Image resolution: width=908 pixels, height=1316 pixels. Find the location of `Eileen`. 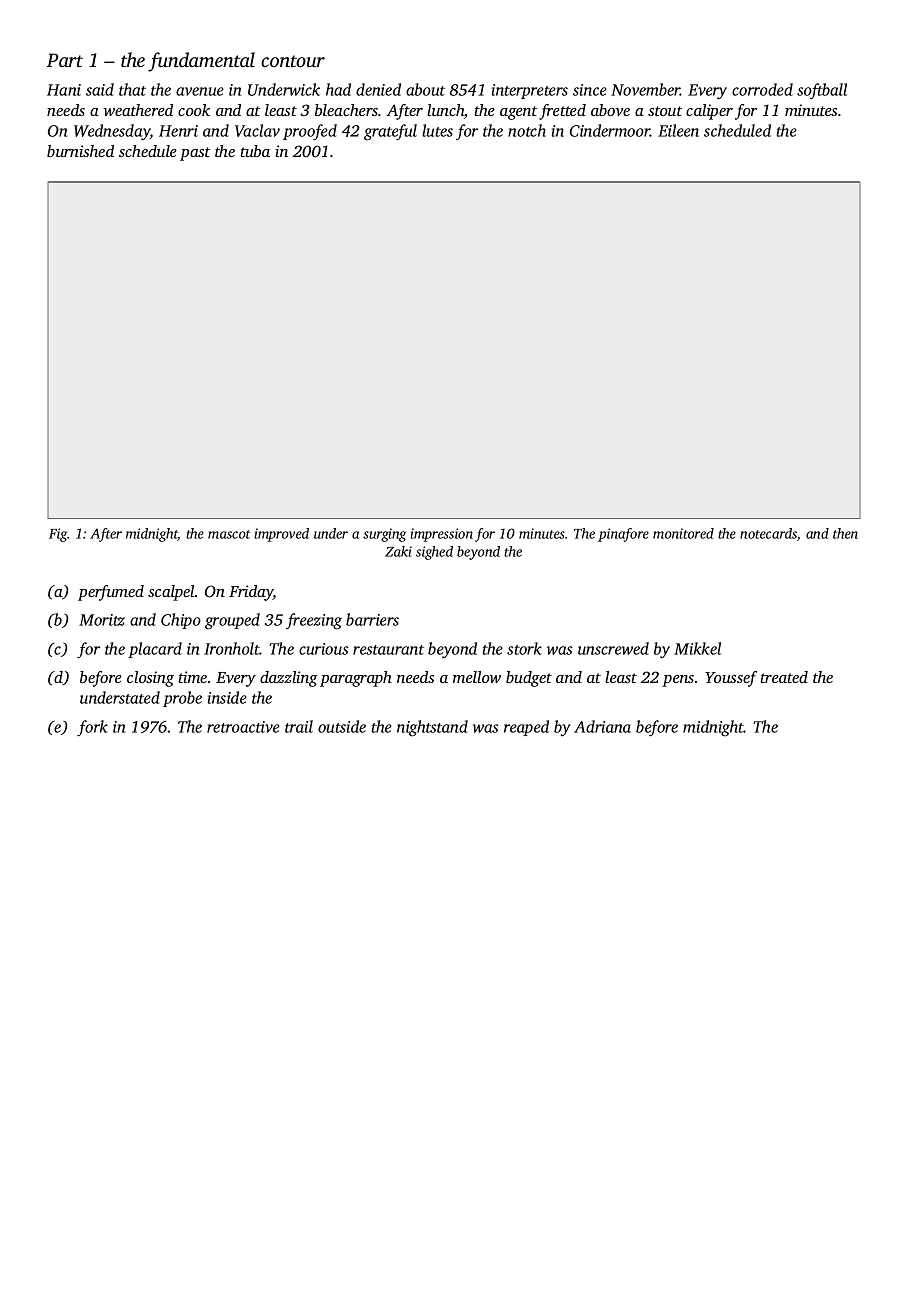

Eileen is located at coordinates (678, 130).
